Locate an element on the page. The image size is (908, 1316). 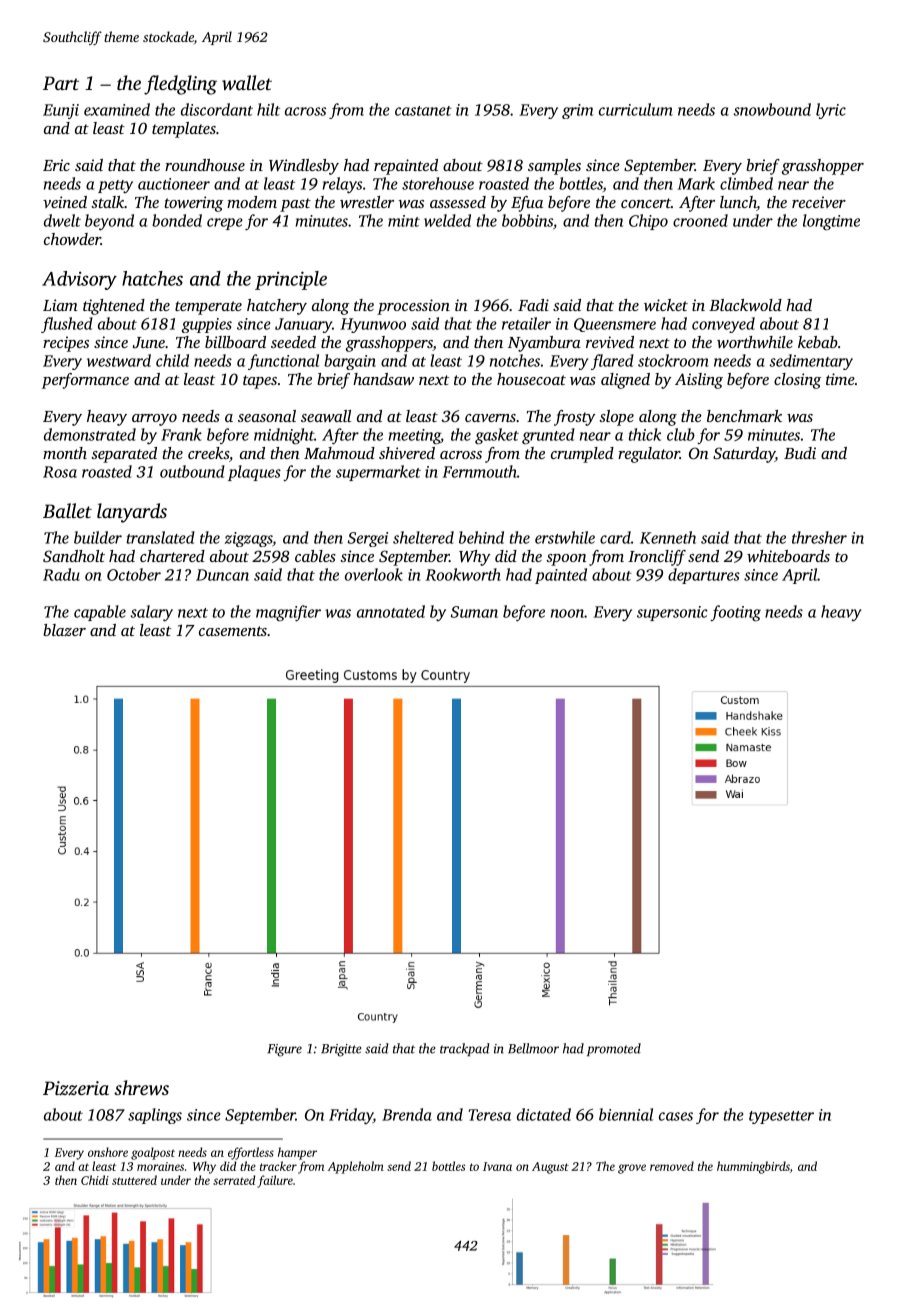
aligned is located at coordinates (625, 381).
